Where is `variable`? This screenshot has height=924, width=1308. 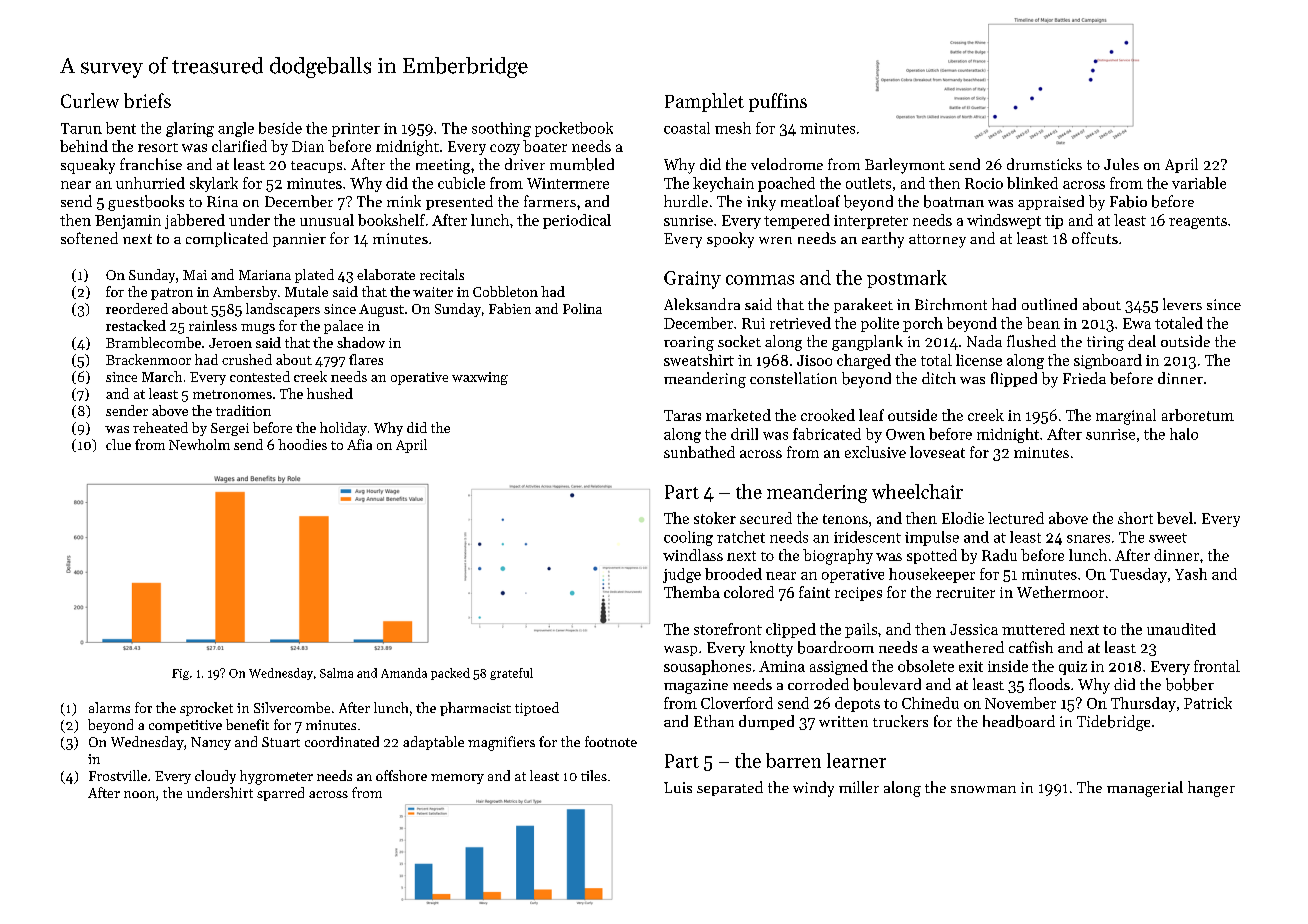 variable is located at coordinates (1199, 183).
